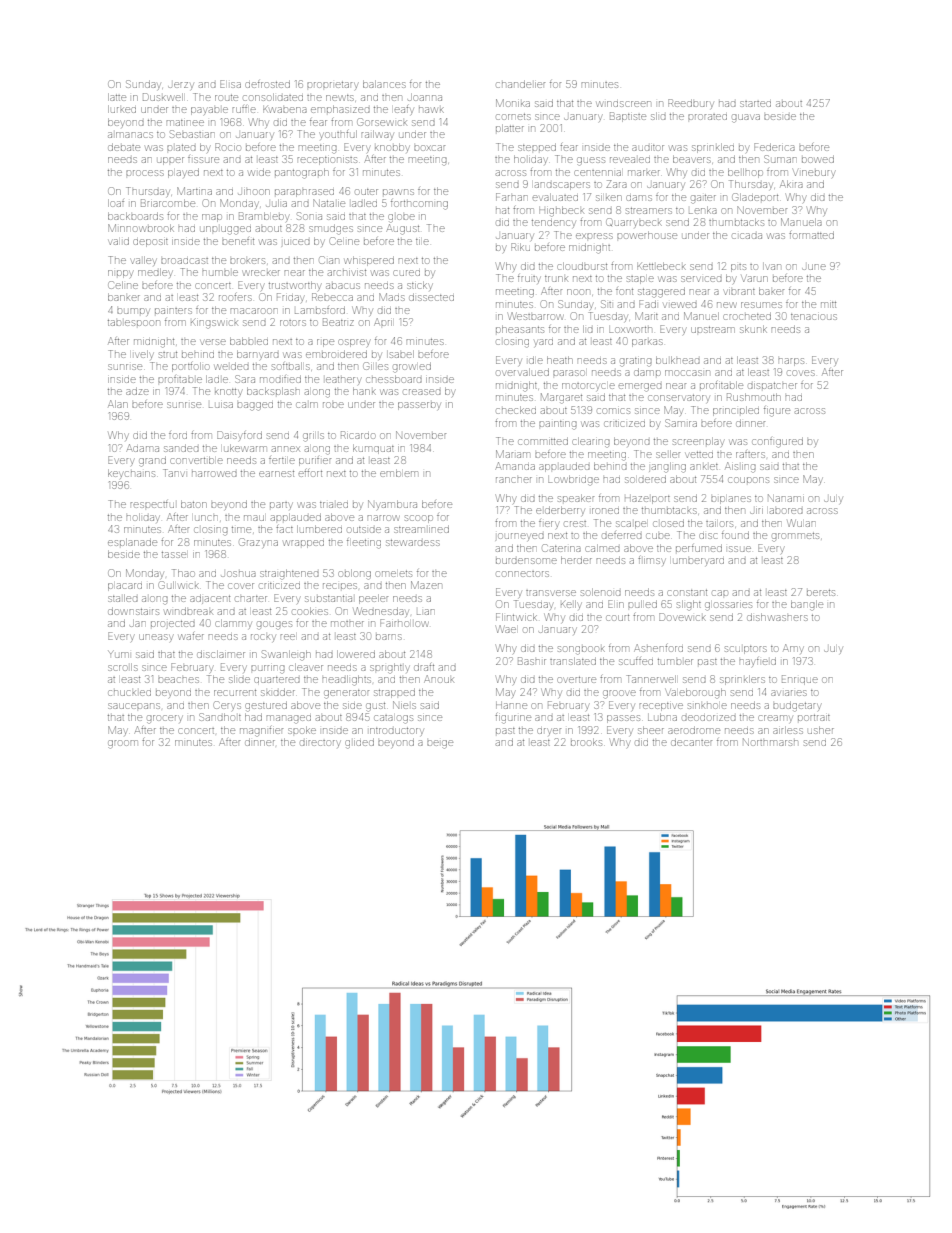  I want to click on newts, so click(340, 98).
